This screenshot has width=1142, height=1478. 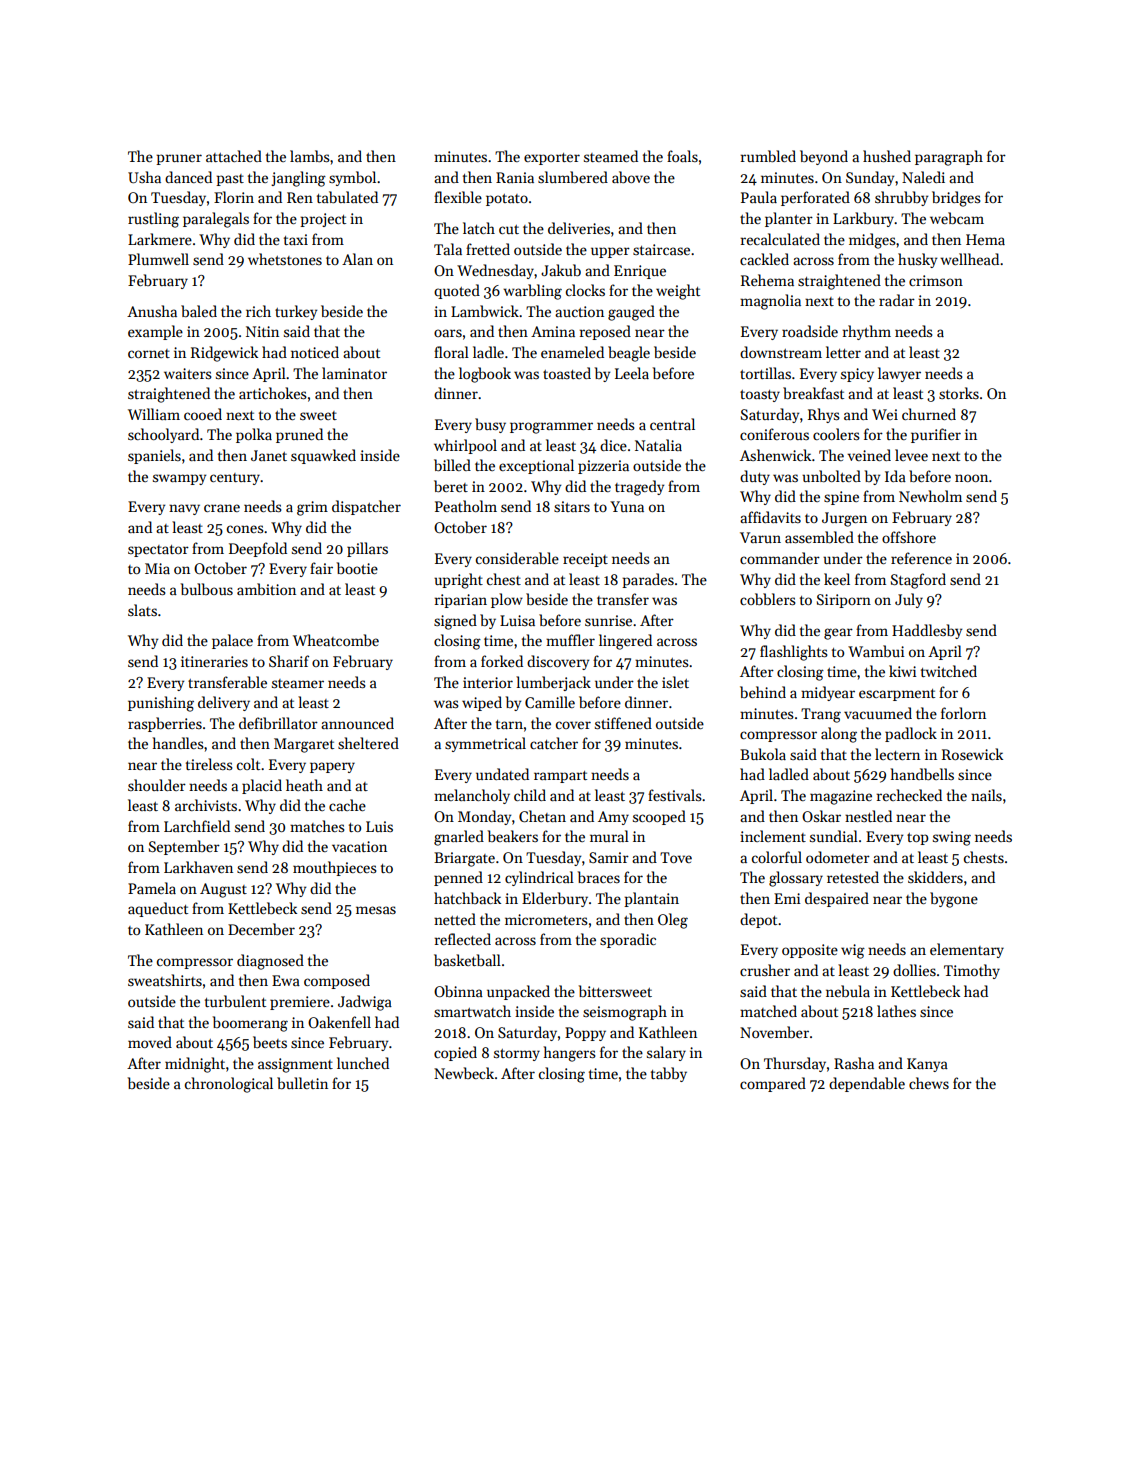 I want to click on odometer, so click(x=838, y=857).
